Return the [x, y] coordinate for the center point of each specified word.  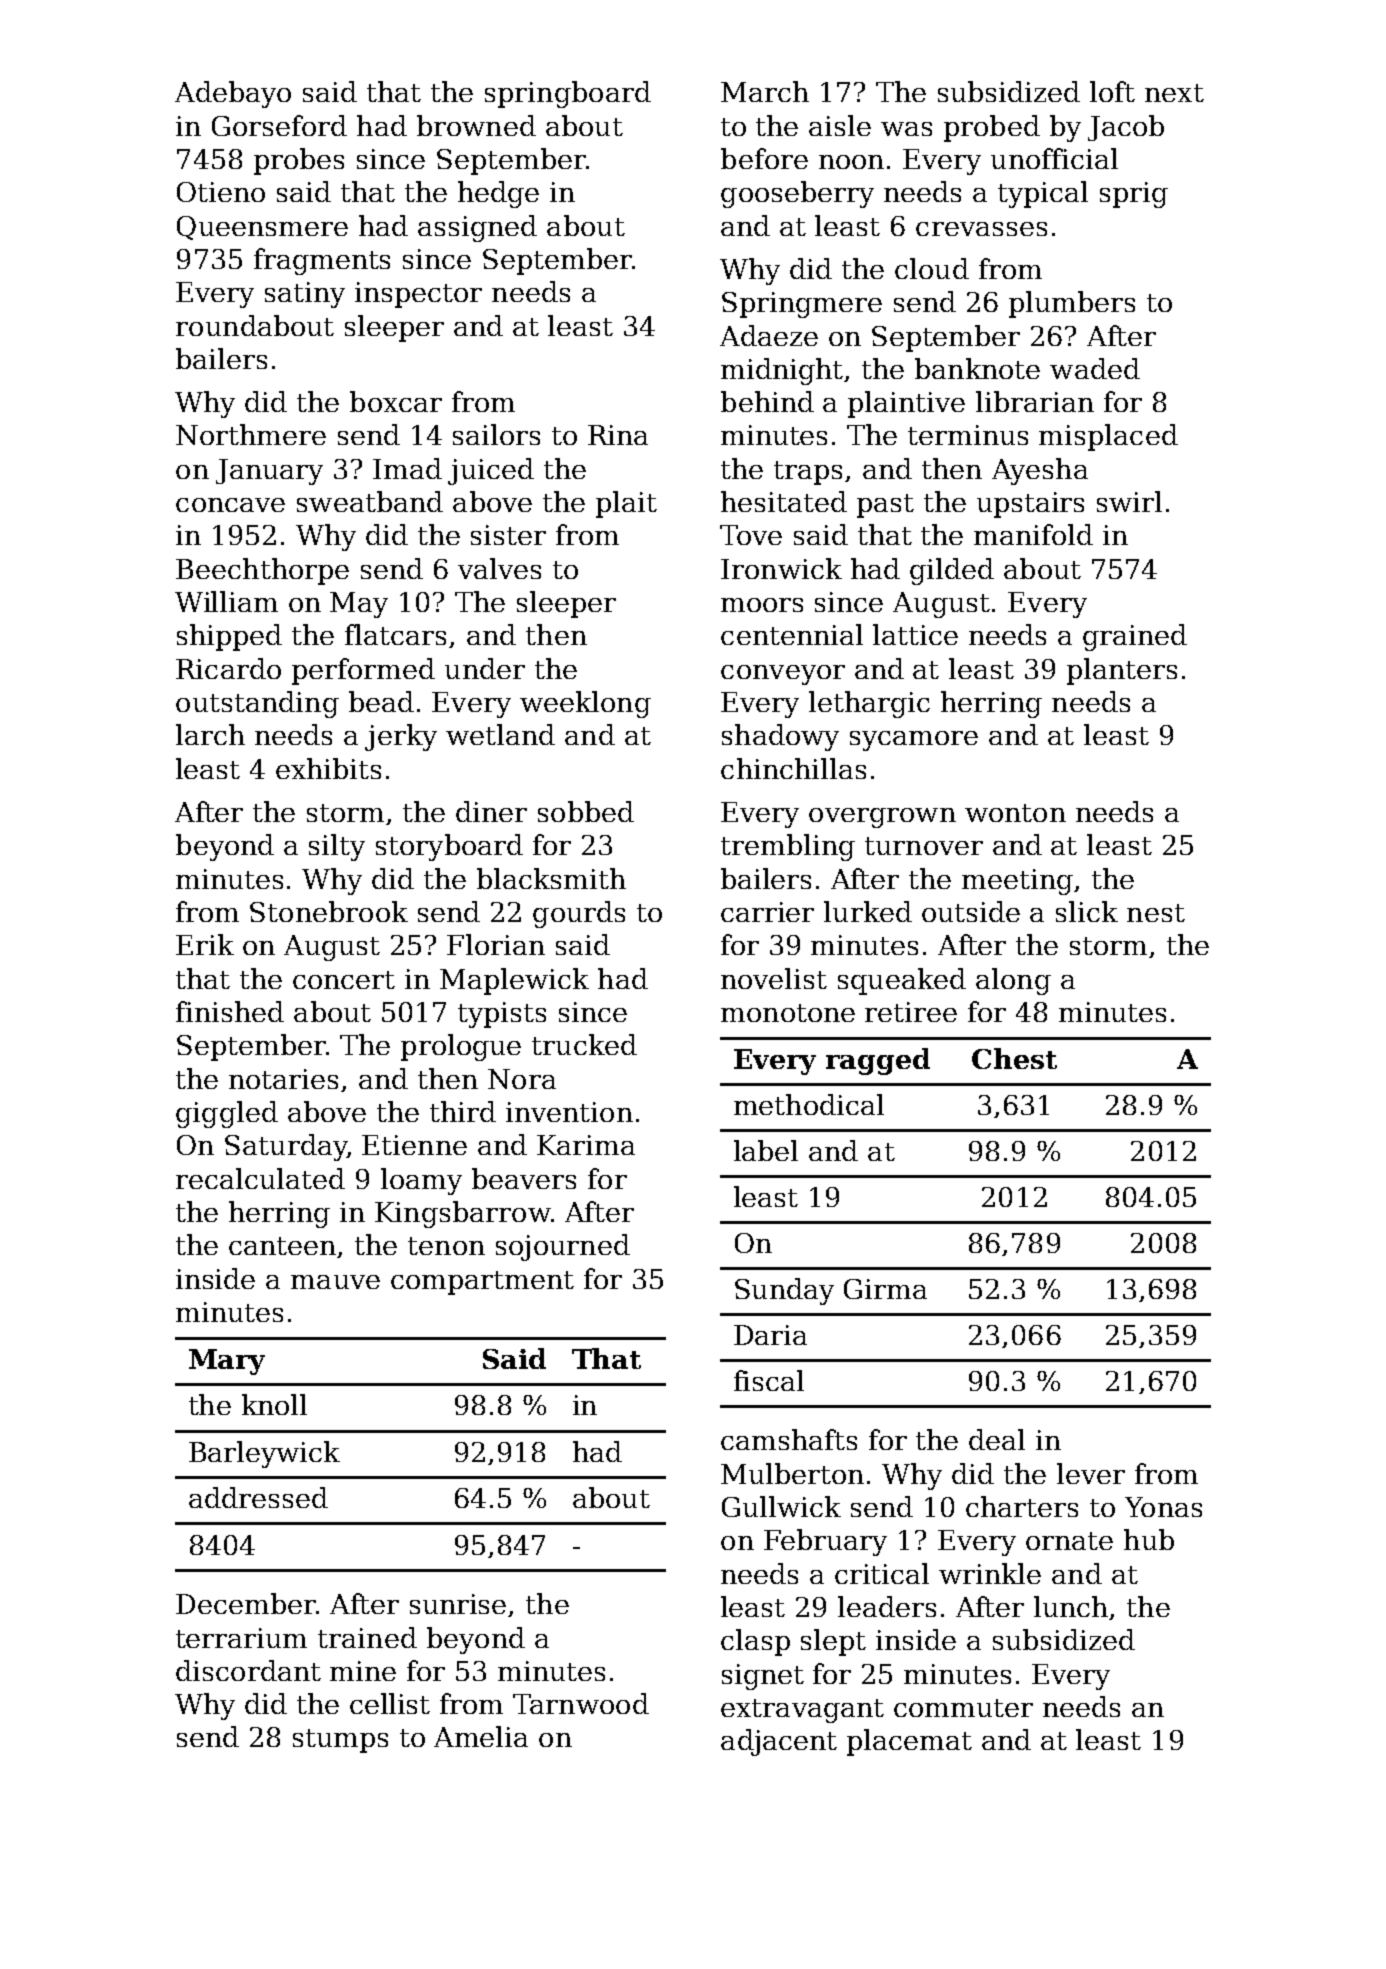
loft [1112, 91]
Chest [1014, 1058]
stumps [340, 1741]
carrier [767, 912]
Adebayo [233, 94]
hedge [498, 194]
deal [997, 1439]
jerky [401, 737]
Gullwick [781, 1506]
